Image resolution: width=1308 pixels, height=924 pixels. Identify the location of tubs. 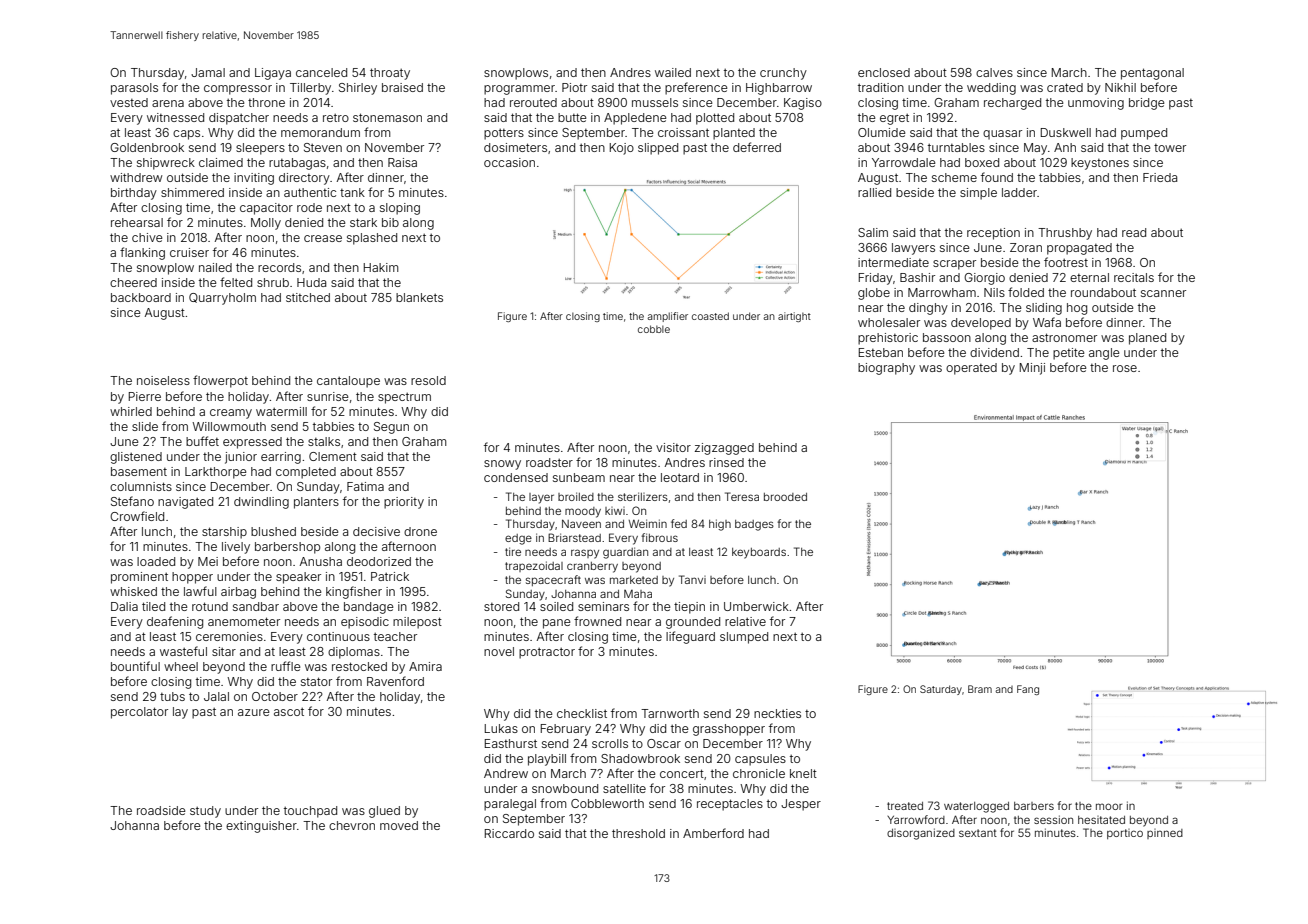
(172, 696).
